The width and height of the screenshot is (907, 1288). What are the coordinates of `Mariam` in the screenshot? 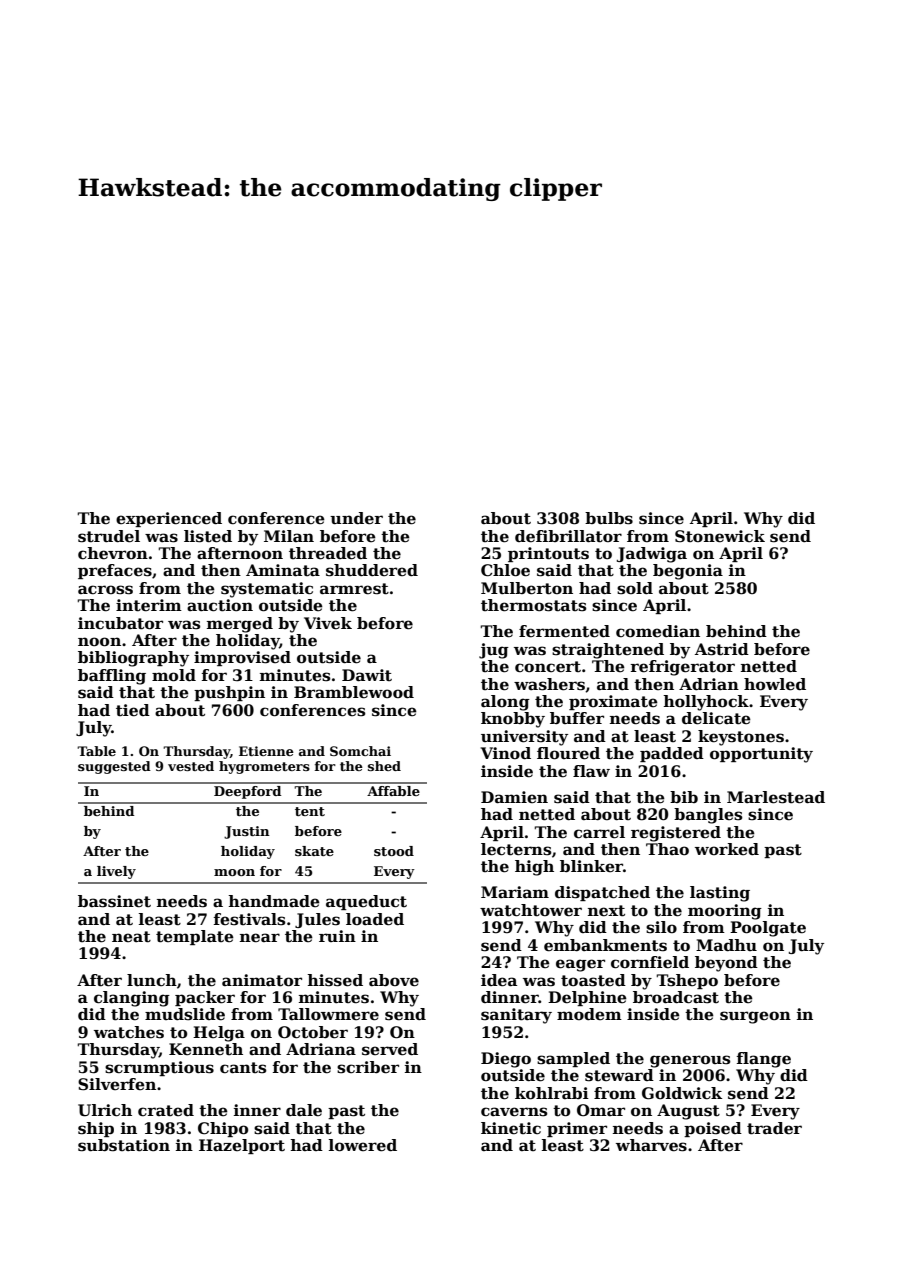 It's located at (515, 892).
